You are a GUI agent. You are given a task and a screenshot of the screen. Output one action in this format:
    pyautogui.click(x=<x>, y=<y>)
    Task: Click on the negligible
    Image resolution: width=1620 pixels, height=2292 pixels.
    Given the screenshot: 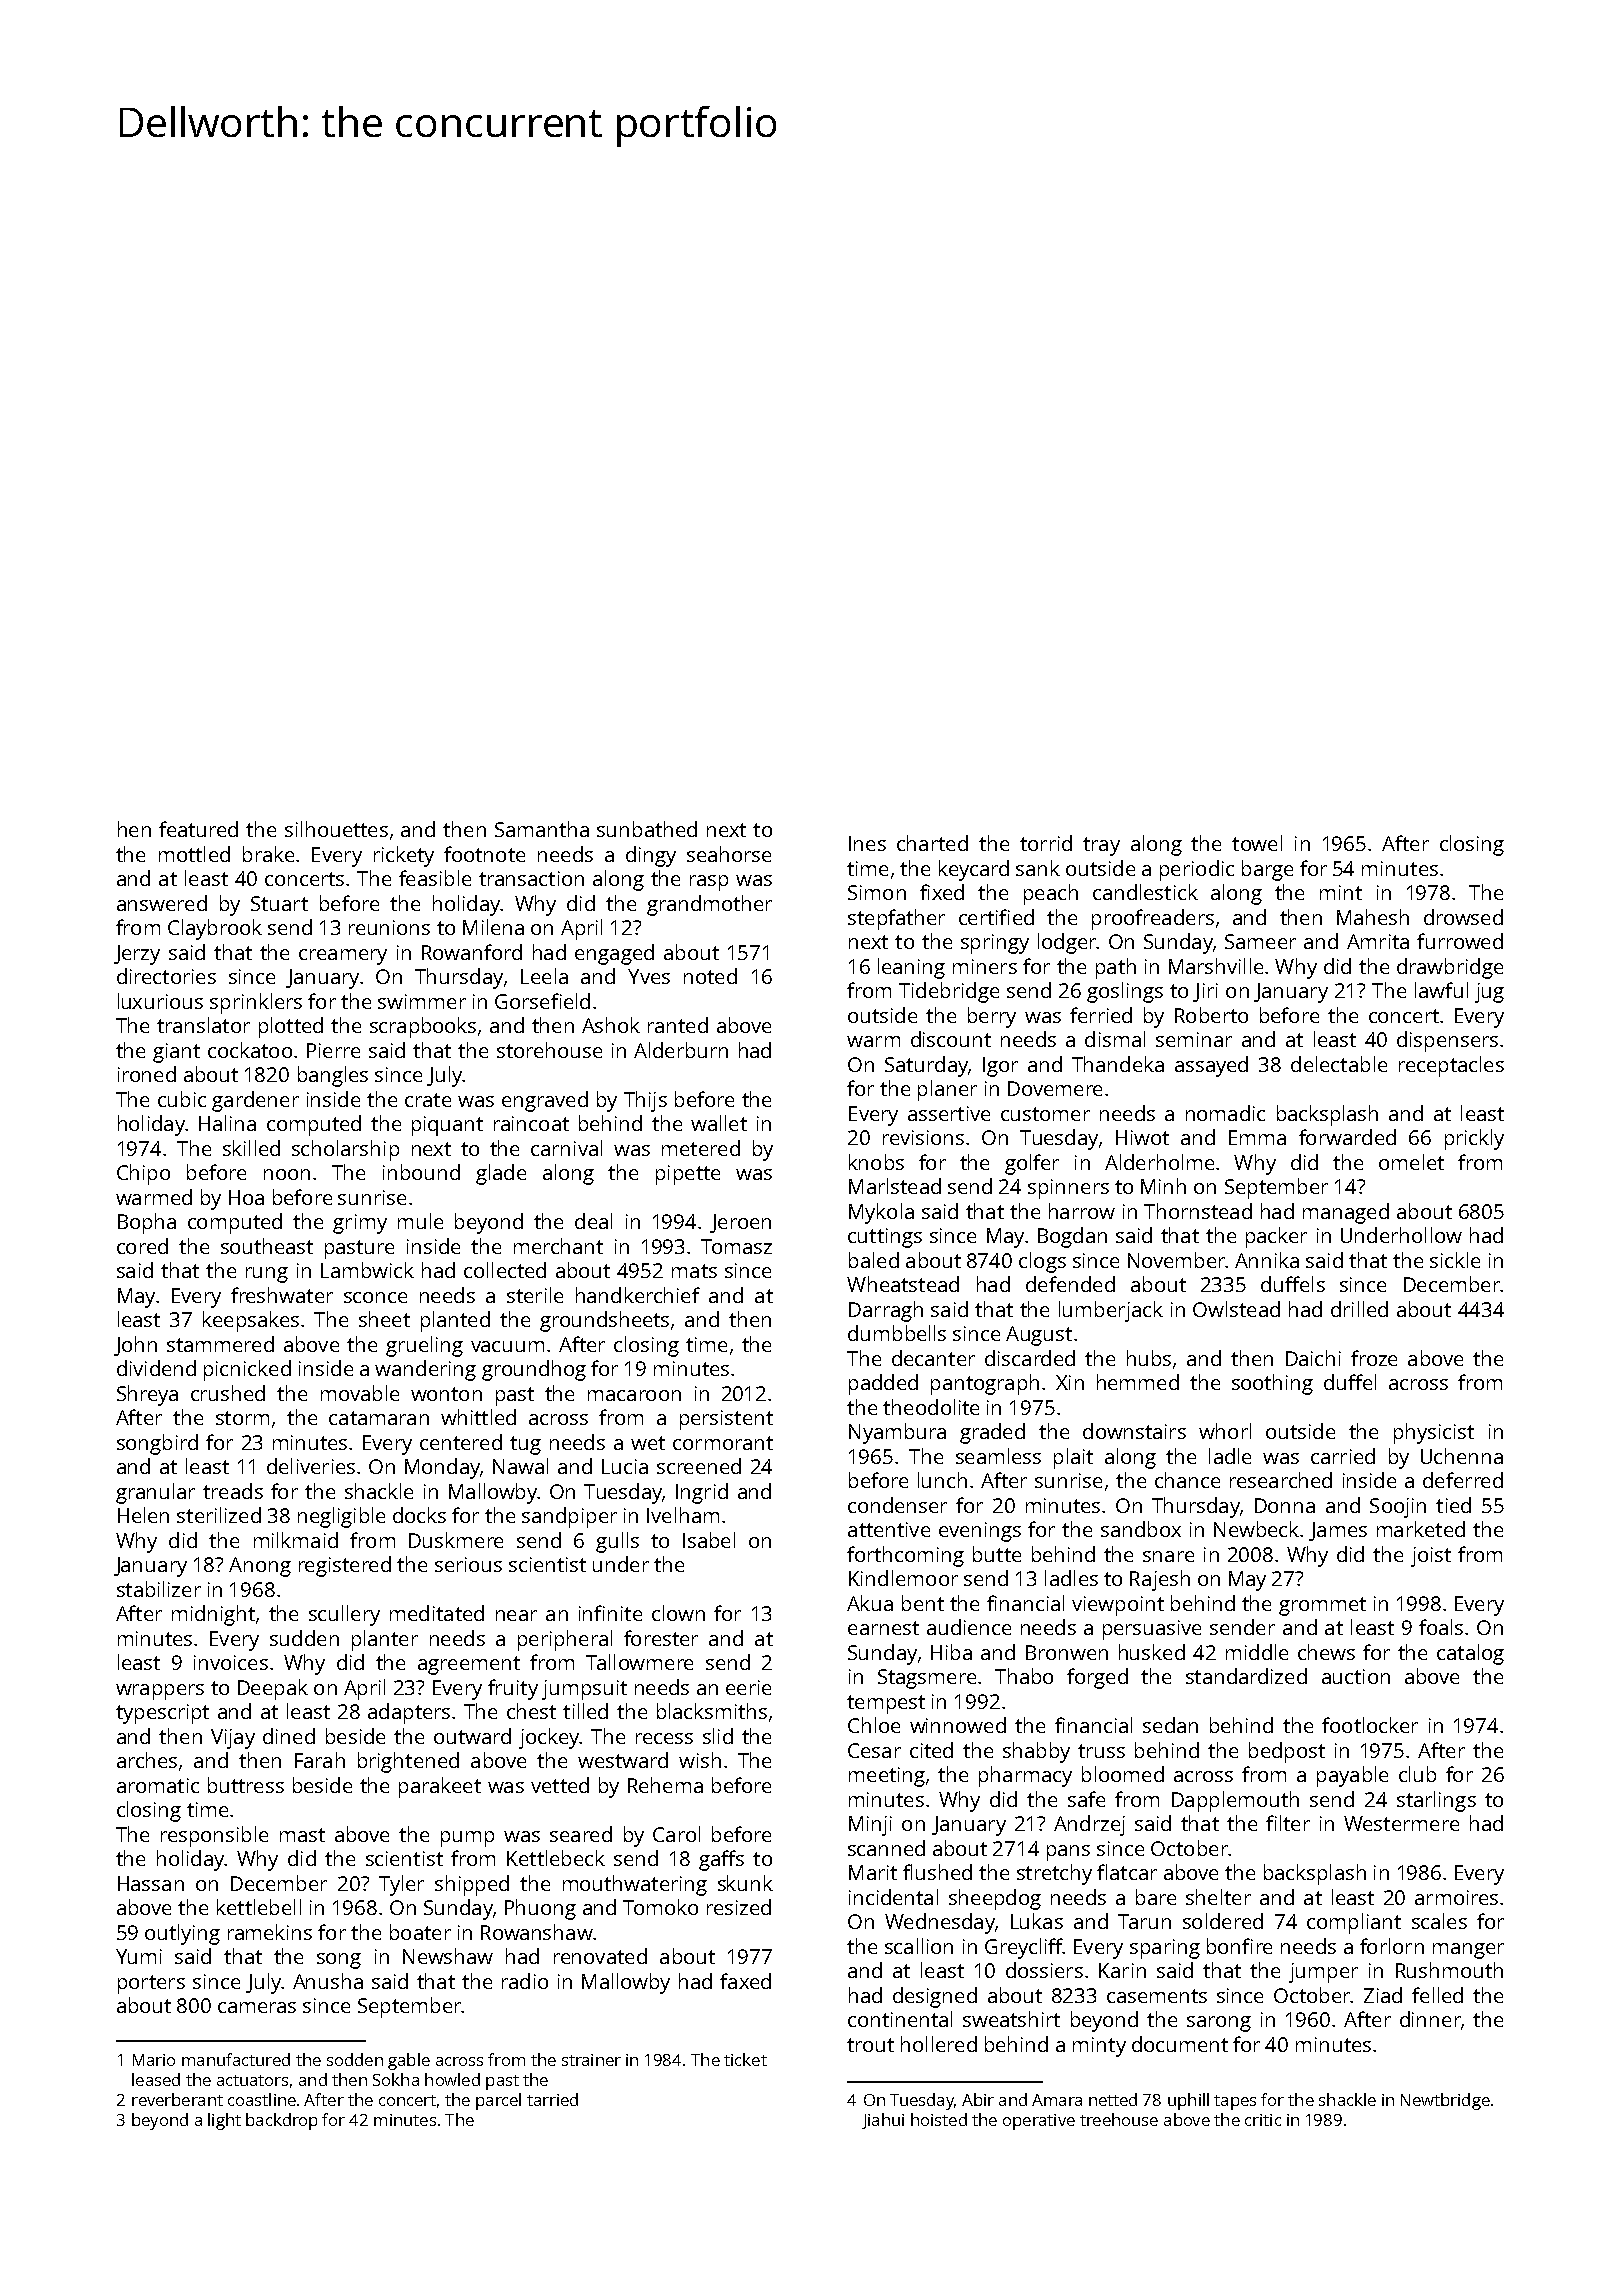 What is the action you would take?
    pyautogui.click(x=341, y=1517)
